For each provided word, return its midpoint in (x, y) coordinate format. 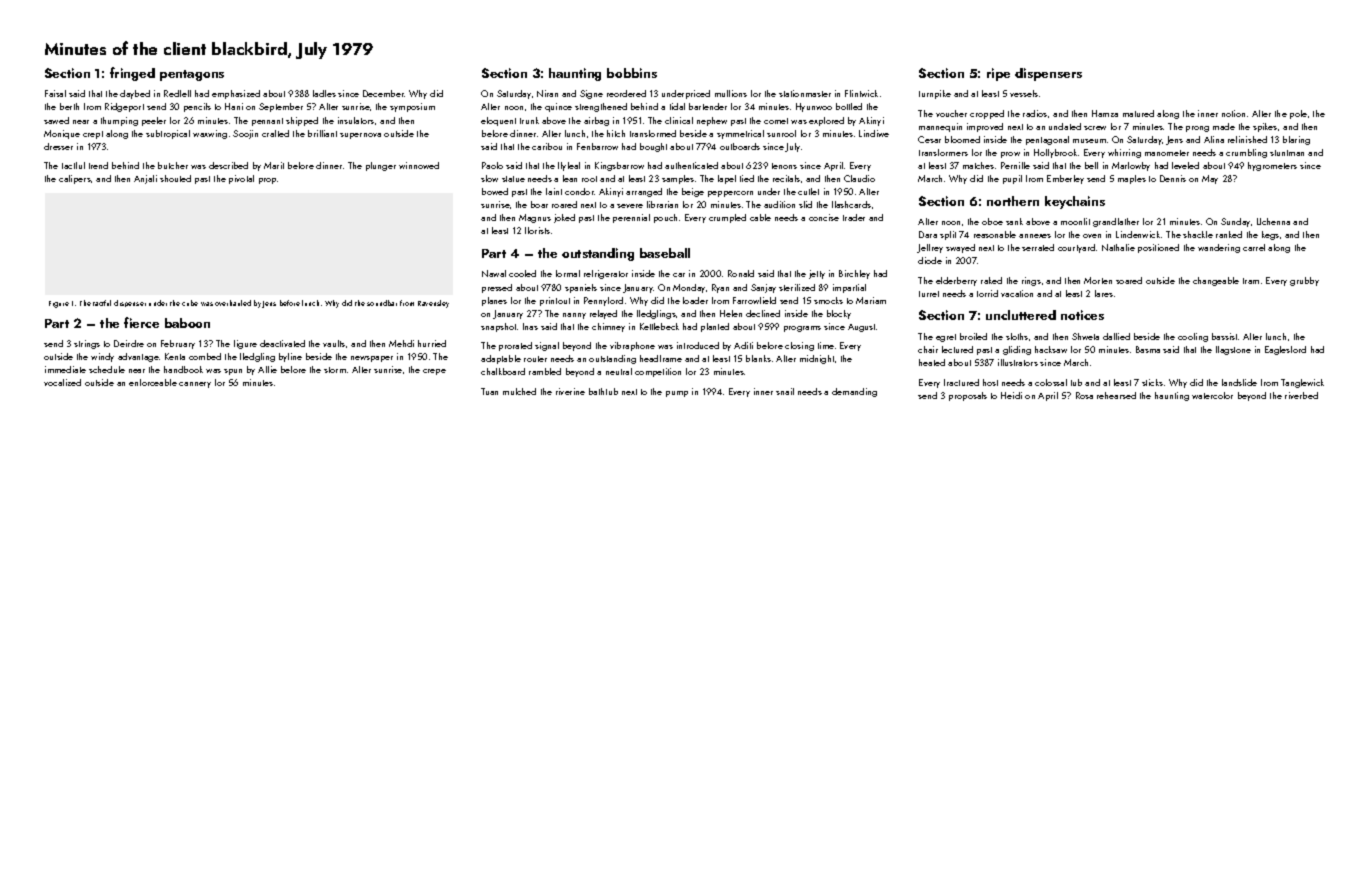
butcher (173, 165)
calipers (75, 179)
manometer (1167, 153)
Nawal (494, 273)
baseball (665, 253)
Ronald (741, 273)
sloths (1017, 336)
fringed (132, 74)
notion (1233, 113)
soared (1129, 280)
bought (653, 147)
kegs (1270, 235)
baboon (187, 323)
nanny (574, 316)
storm (335, 370)
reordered (626, 93)
